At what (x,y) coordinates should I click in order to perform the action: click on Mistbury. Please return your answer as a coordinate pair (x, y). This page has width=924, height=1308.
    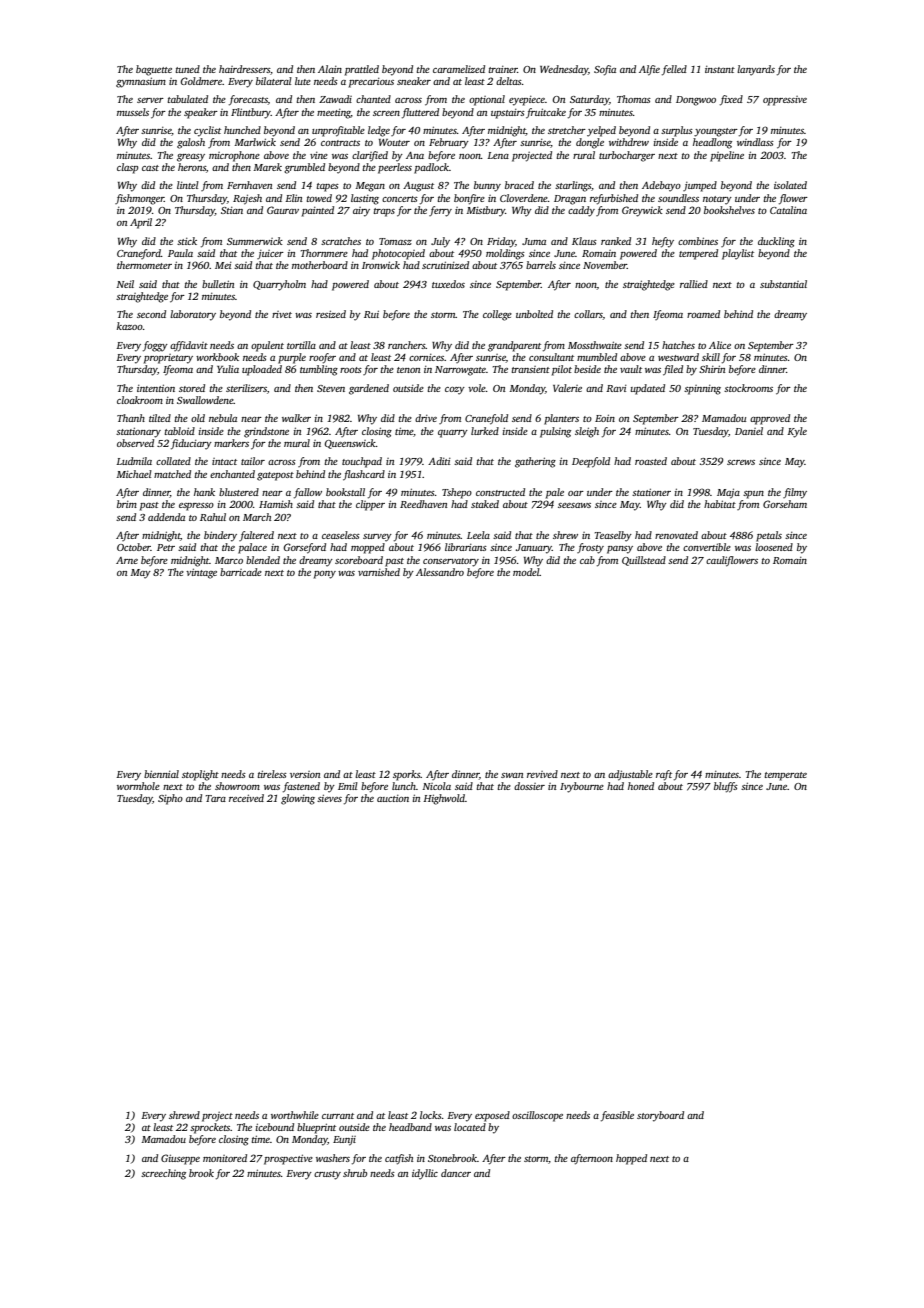
    Looking at the image, I should click on (486, 211).
